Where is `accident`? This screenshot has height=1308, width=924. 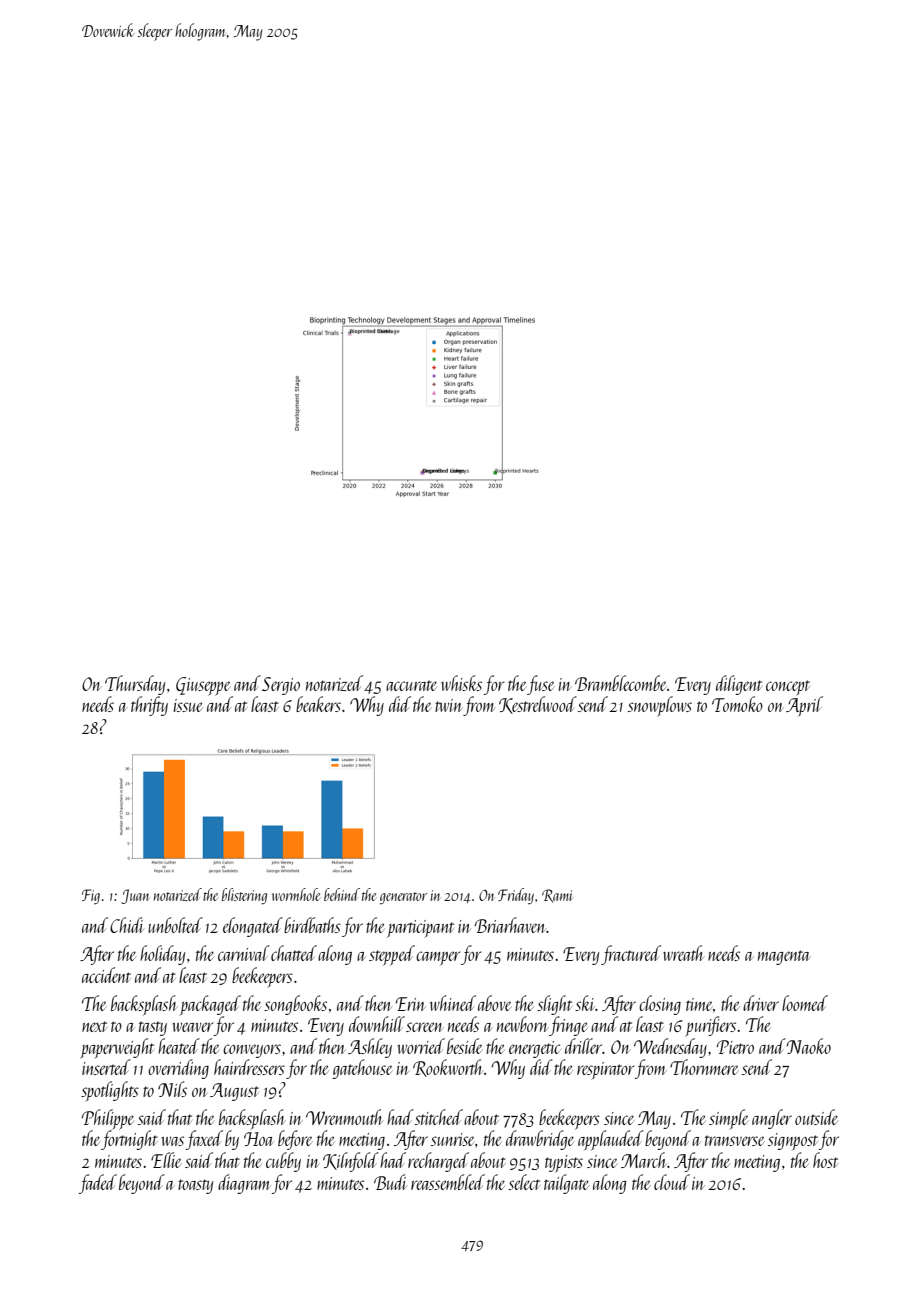 accident is located at coordinates (106, 975).
